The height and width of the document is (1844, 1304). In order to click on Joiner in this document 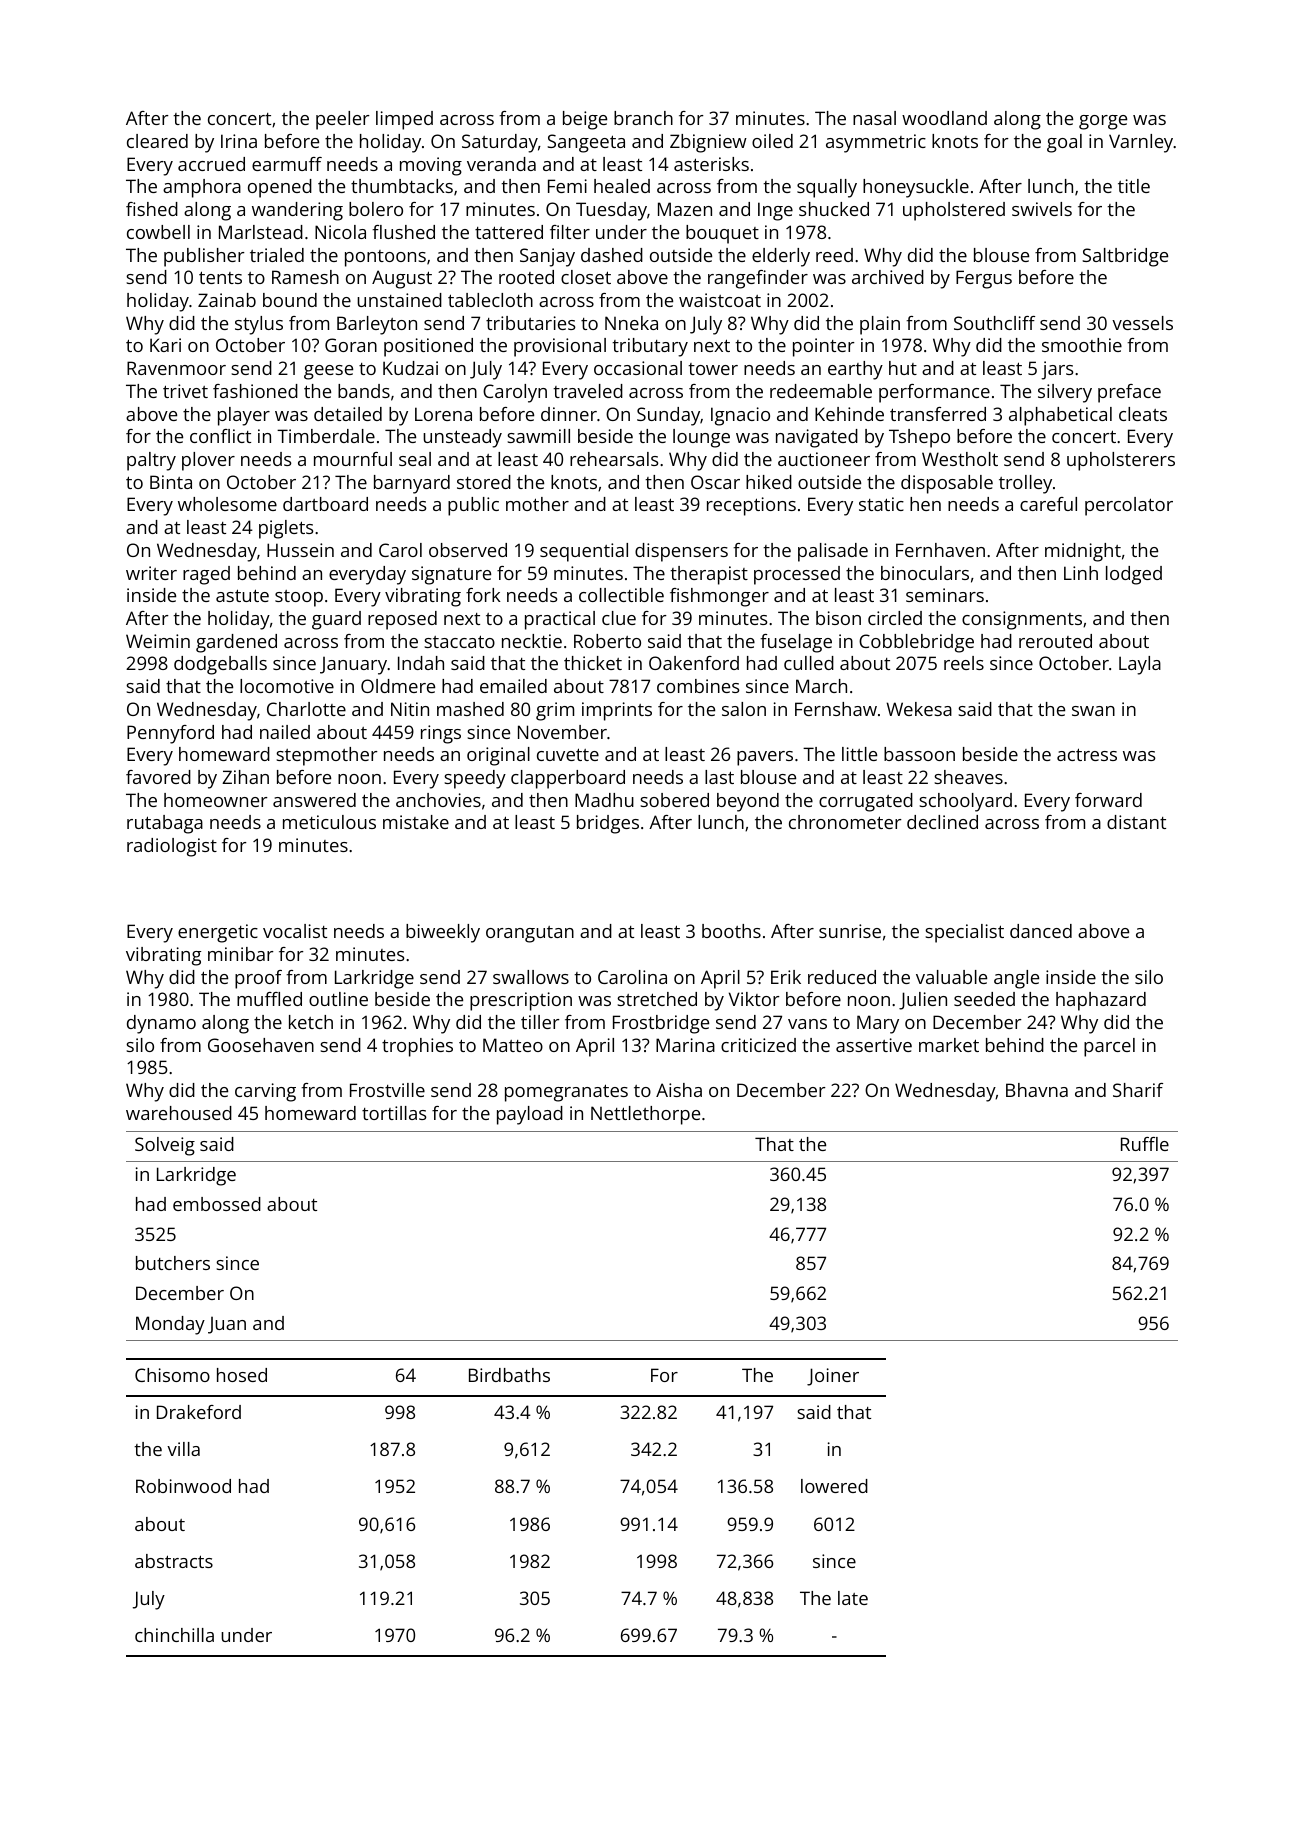, I will do `click(833, 1377)`.
